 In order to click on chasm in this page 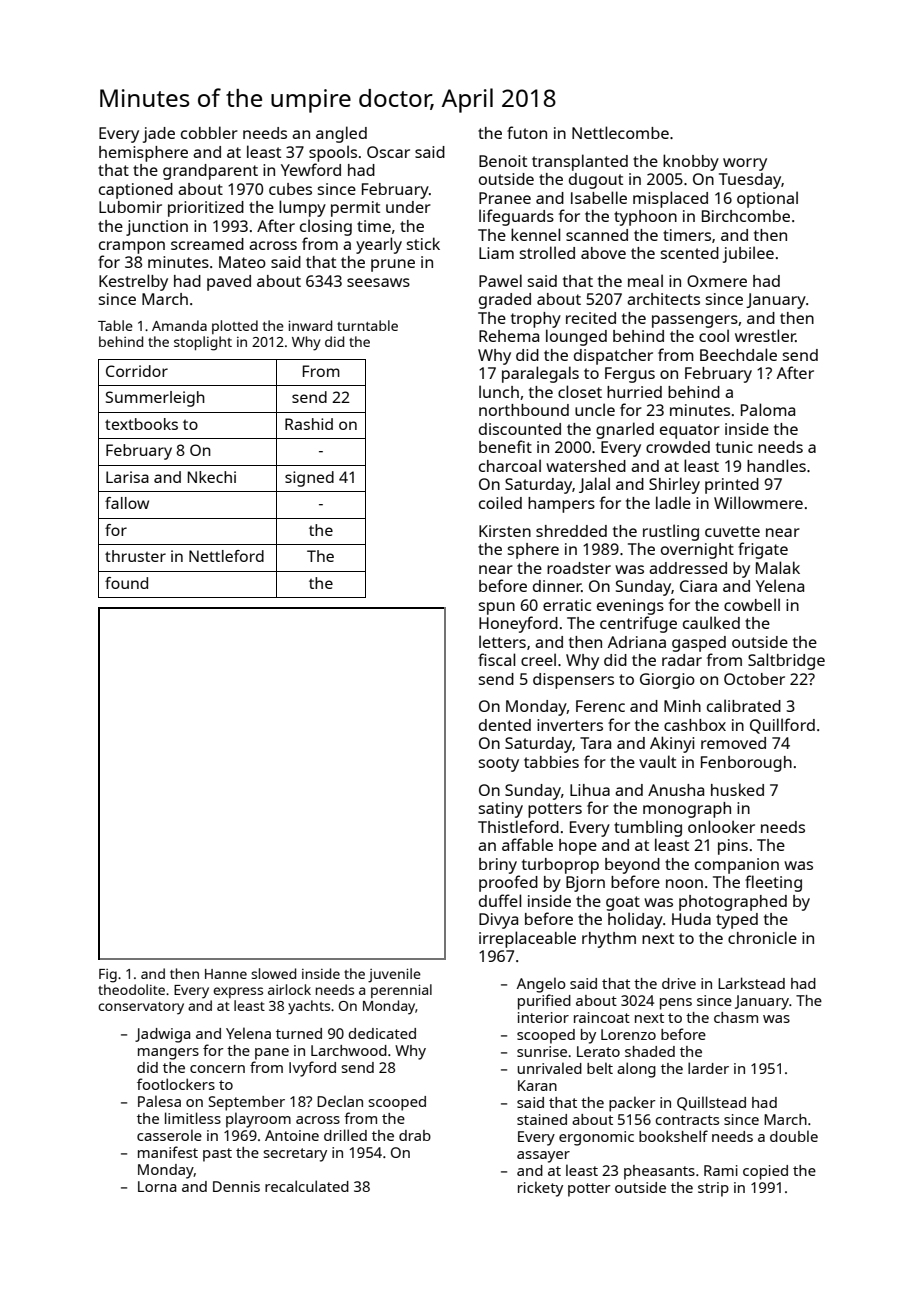, I will do `click(736, 1017)`.
